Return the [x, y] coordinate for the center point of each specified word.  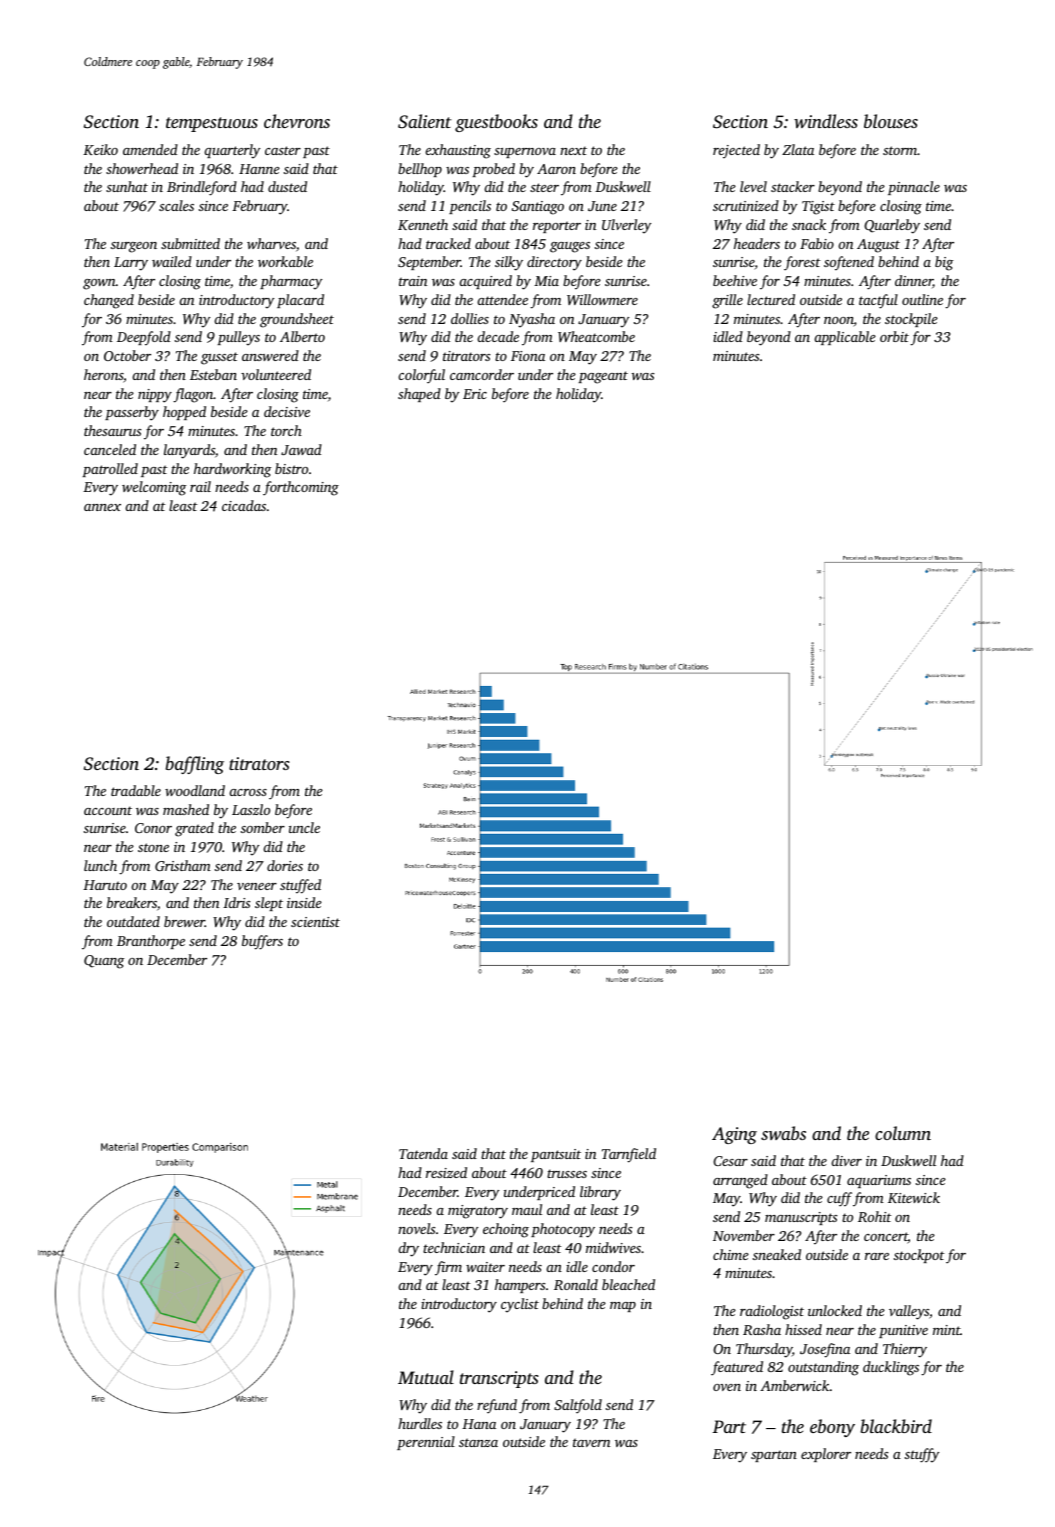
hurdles [420, 1423]
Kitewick [914, 1197]
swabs [783, 1133]
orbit [894, 336]
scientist [315, 922]
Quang [104, 962]
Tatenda [423, 1153]
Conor [153, 828]
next [573, 150]
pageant [603, 377]
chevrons [297, 121]
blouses [891, 121]
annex [102, 507]
